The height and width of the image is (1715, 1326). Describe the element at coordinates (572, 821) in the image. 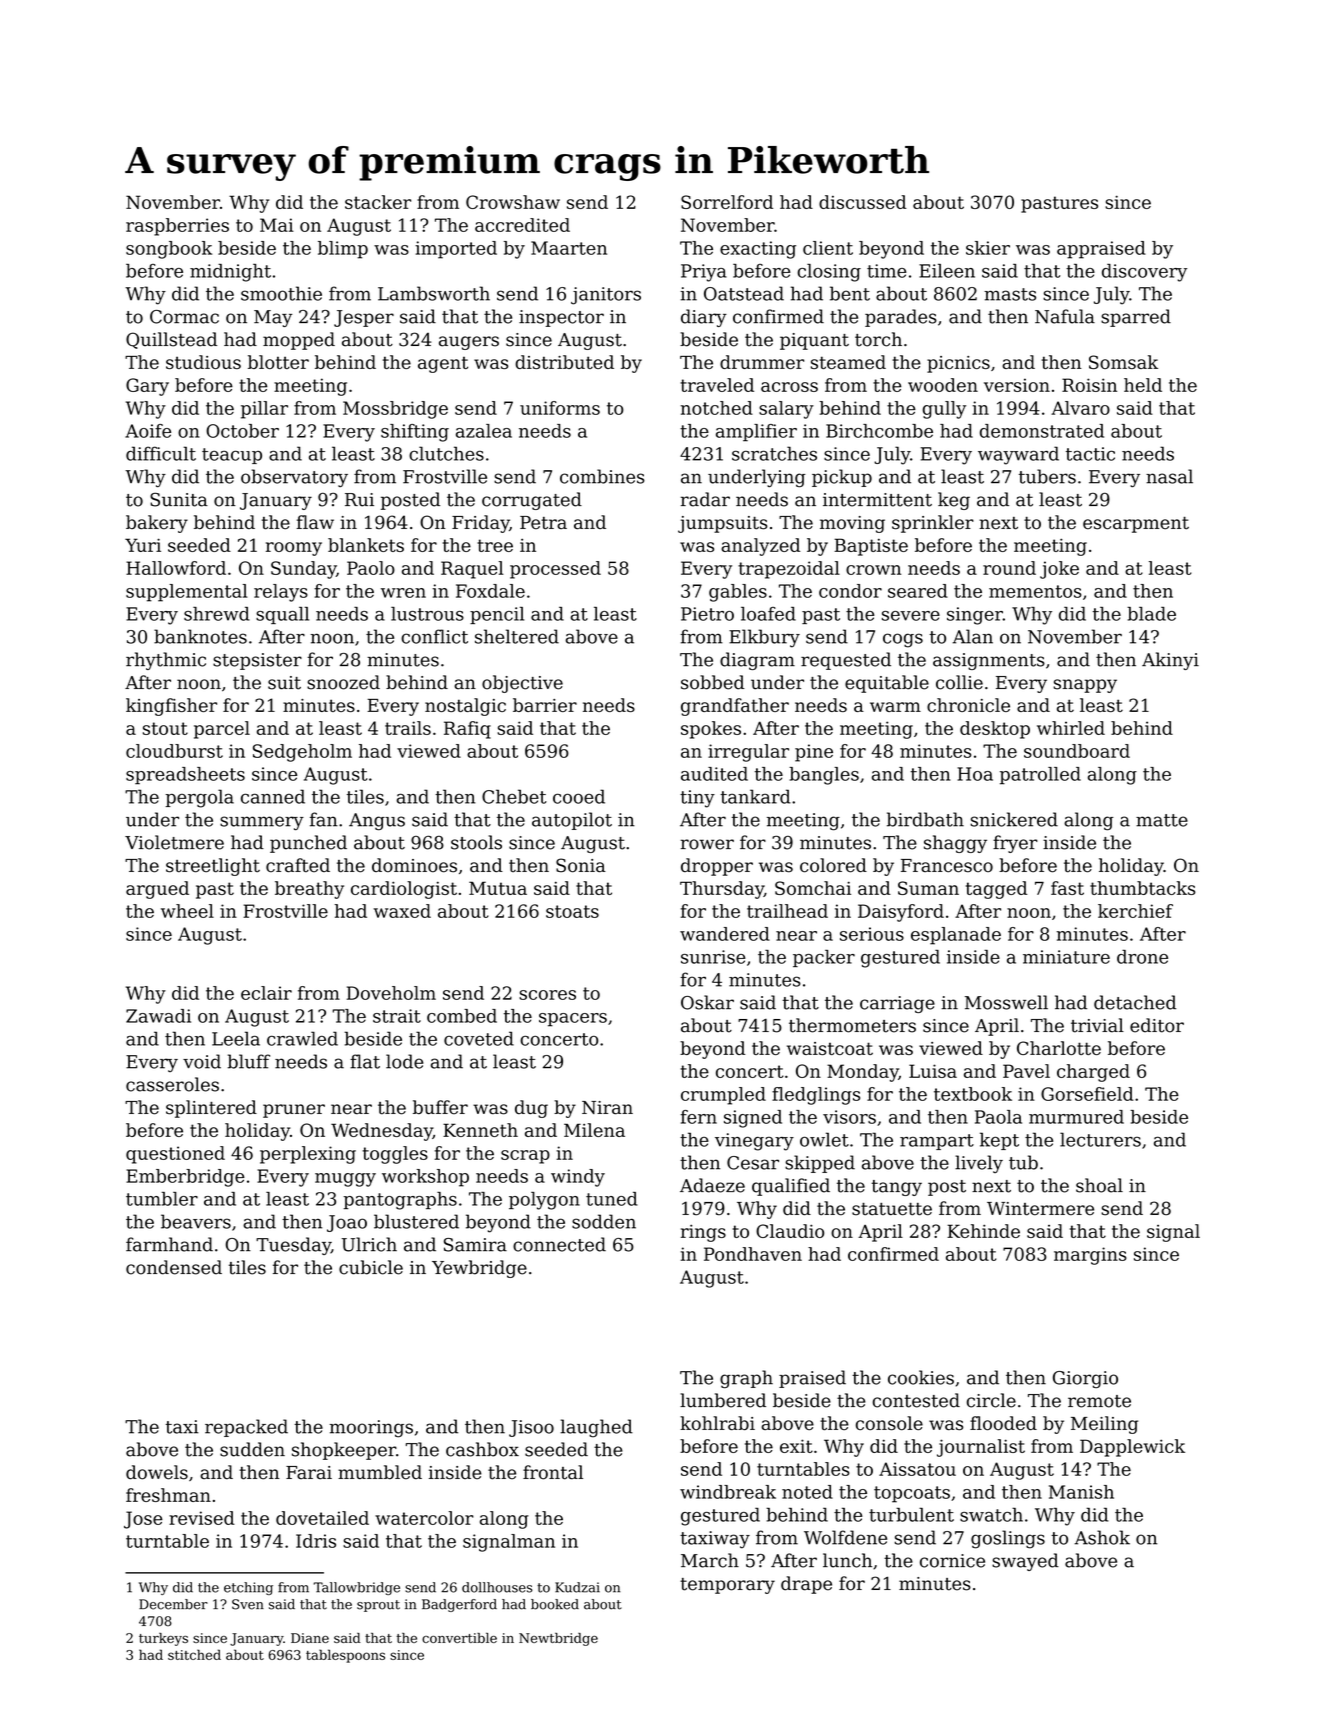

I see `autopilot` at that location.
